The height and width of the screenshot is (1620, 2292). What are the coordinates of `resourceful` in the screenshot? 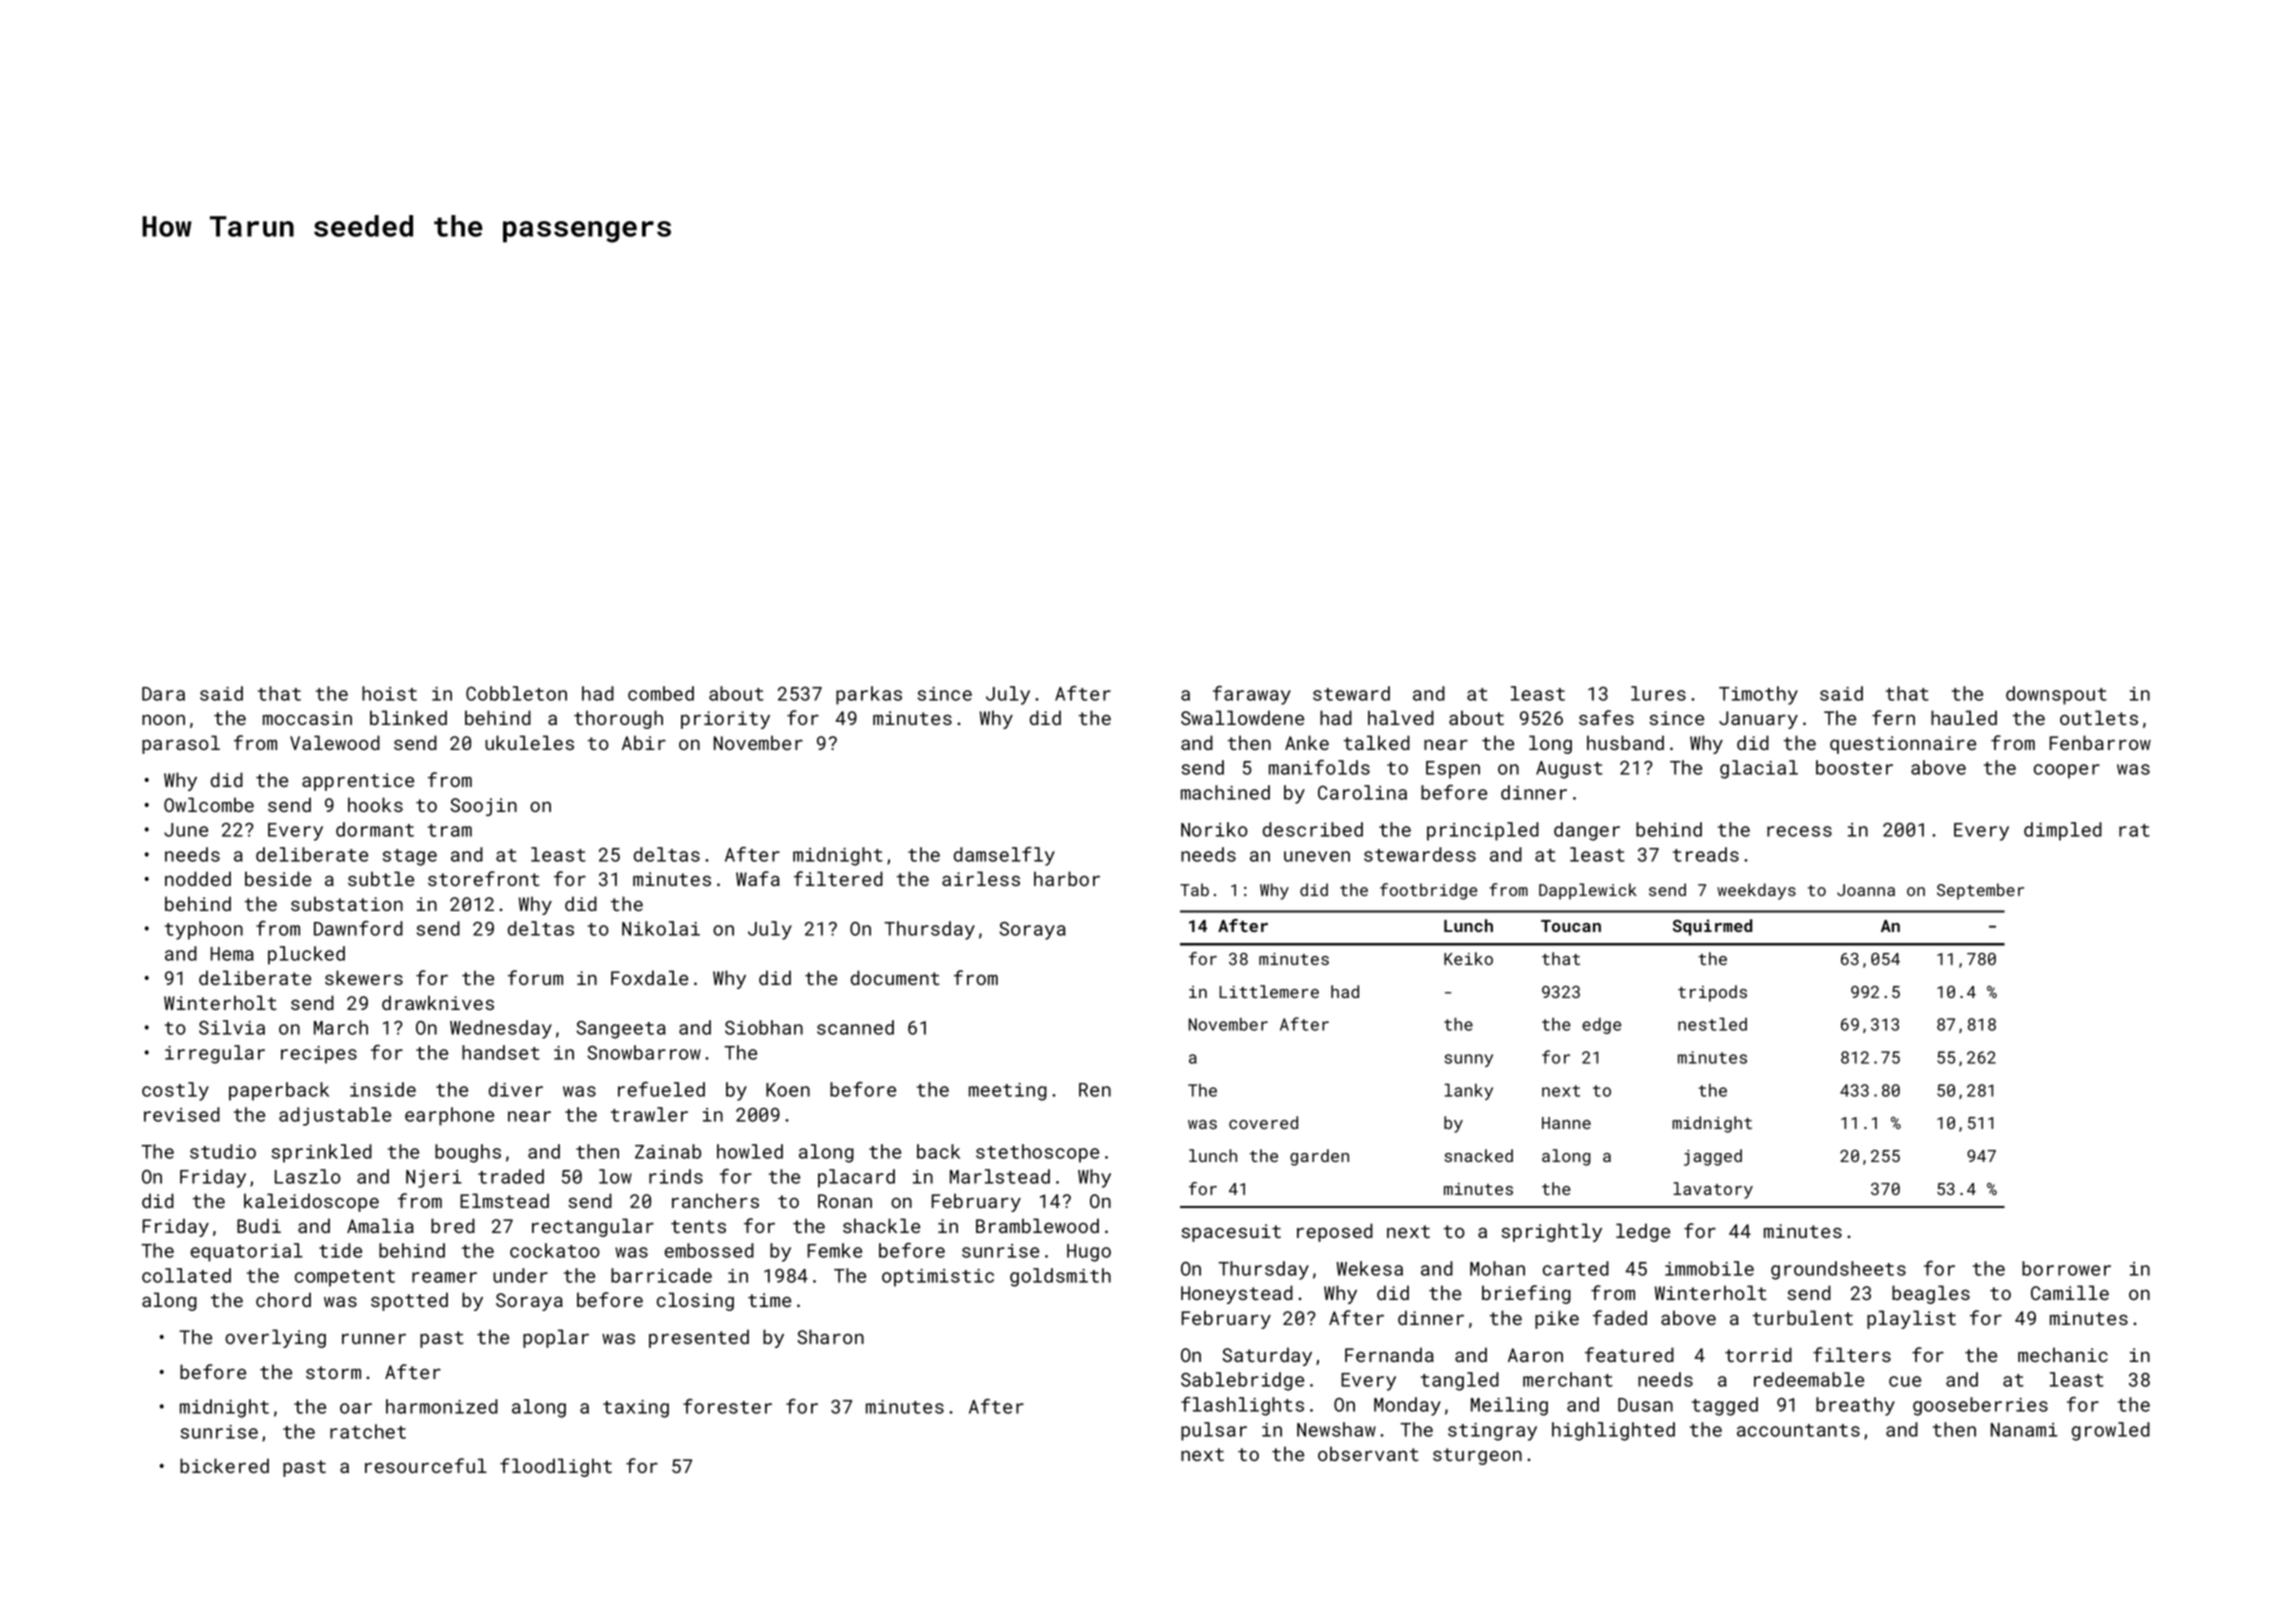 It's located at (426, 1465).
